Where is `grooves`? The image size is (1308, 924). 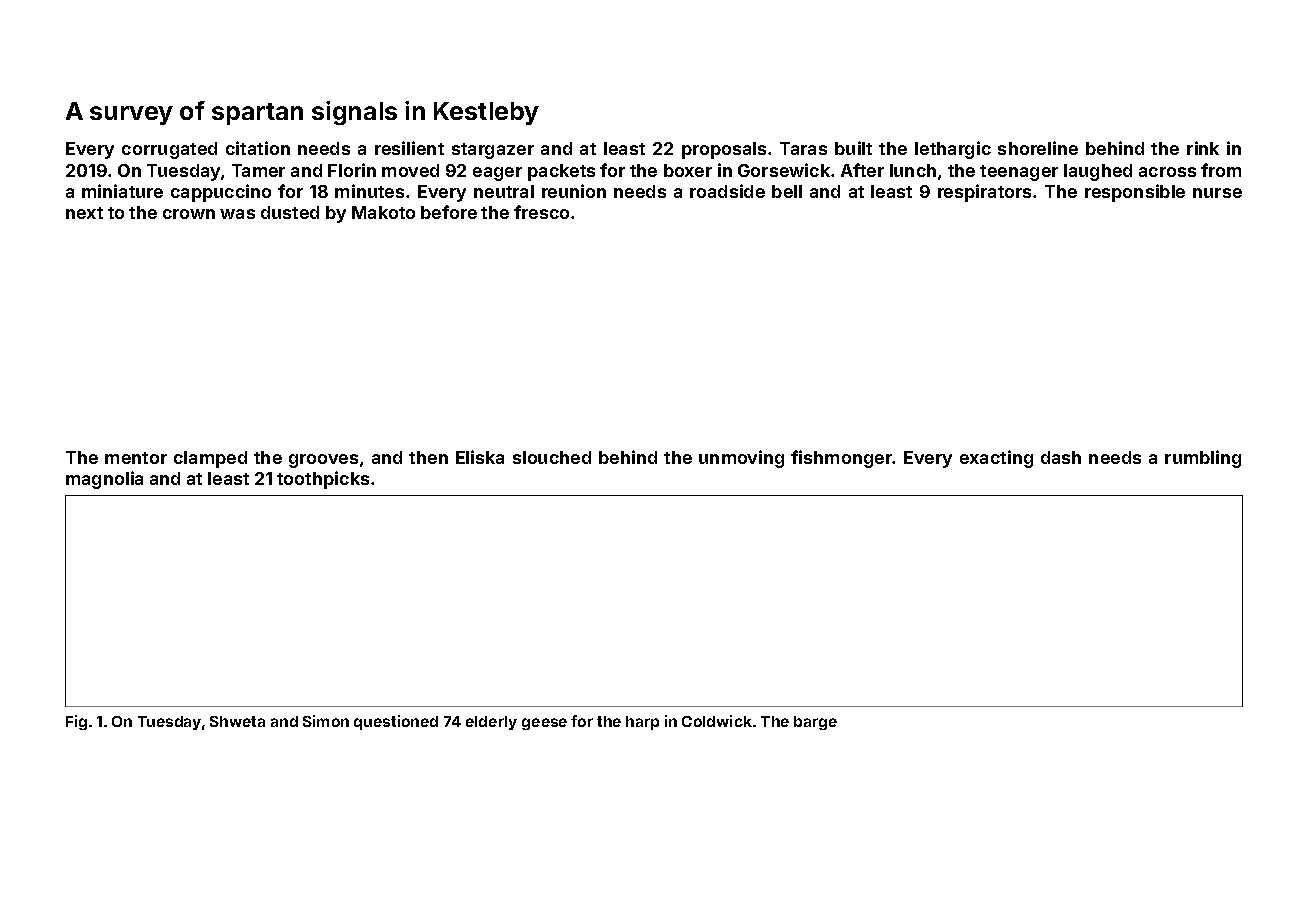
grooves is located at coordinates (323, 461).
